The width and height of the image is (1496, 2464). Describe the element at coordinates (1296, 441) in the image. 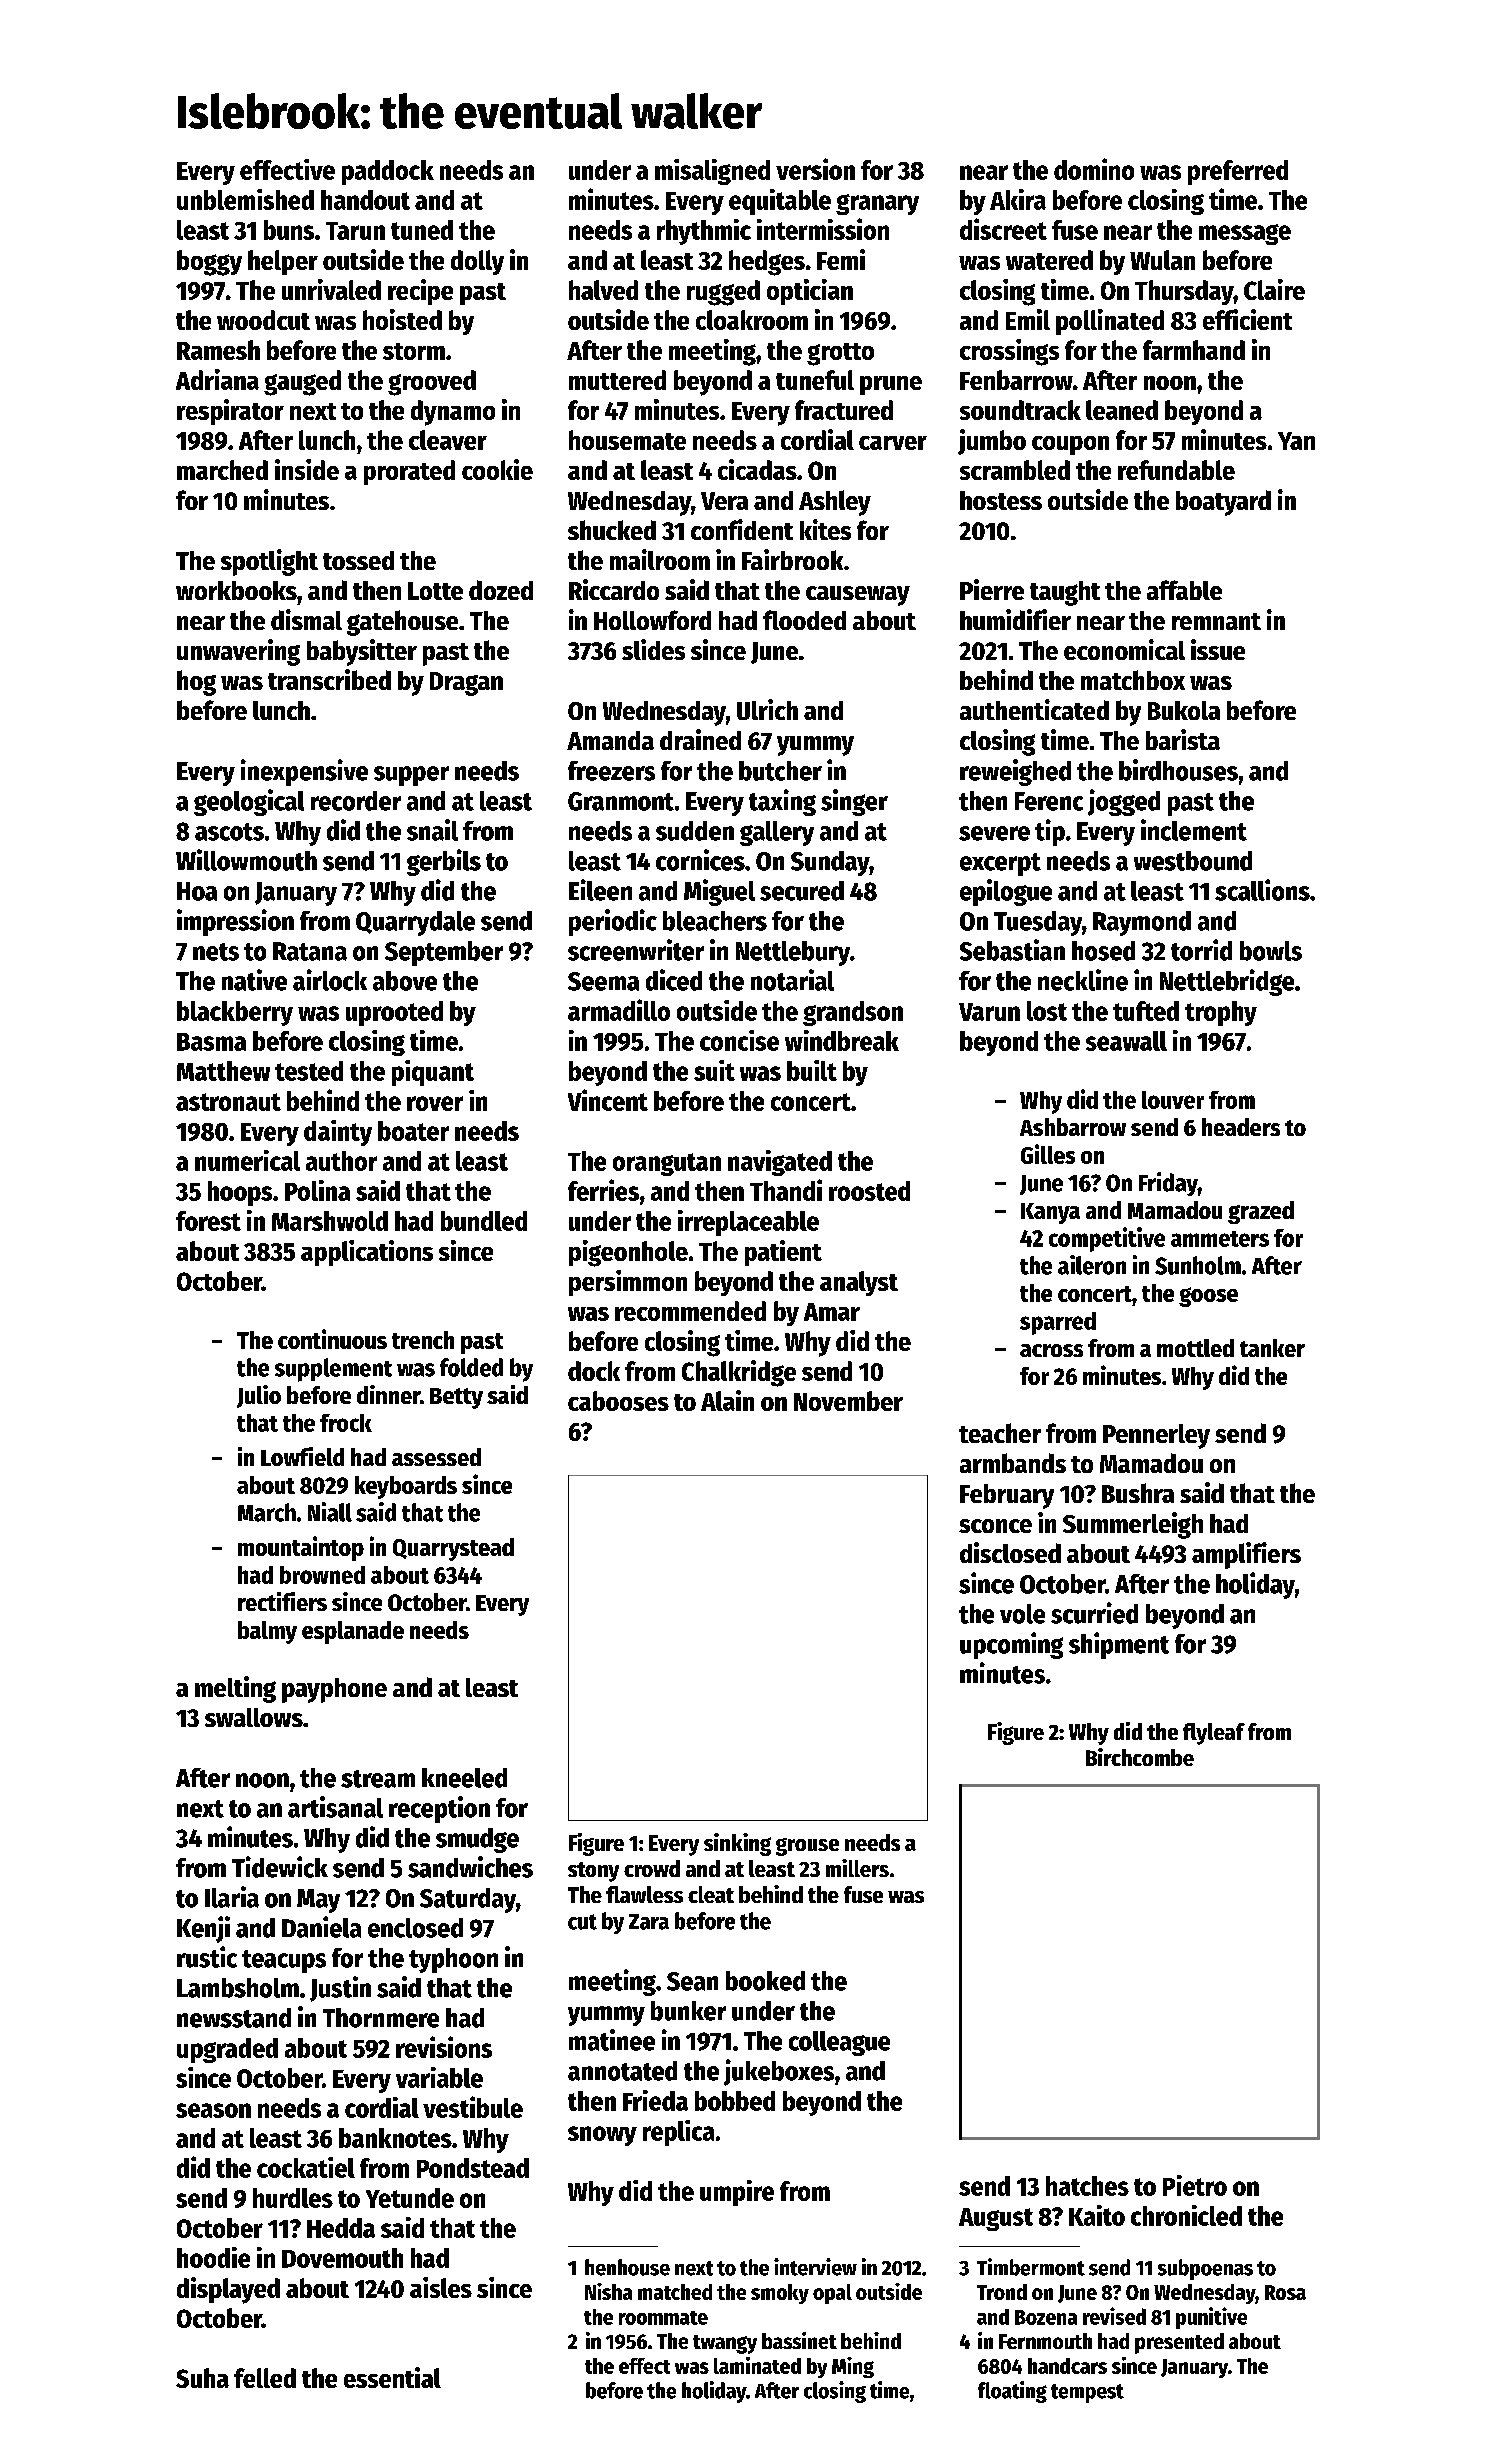

I see `Yan` at that location.
